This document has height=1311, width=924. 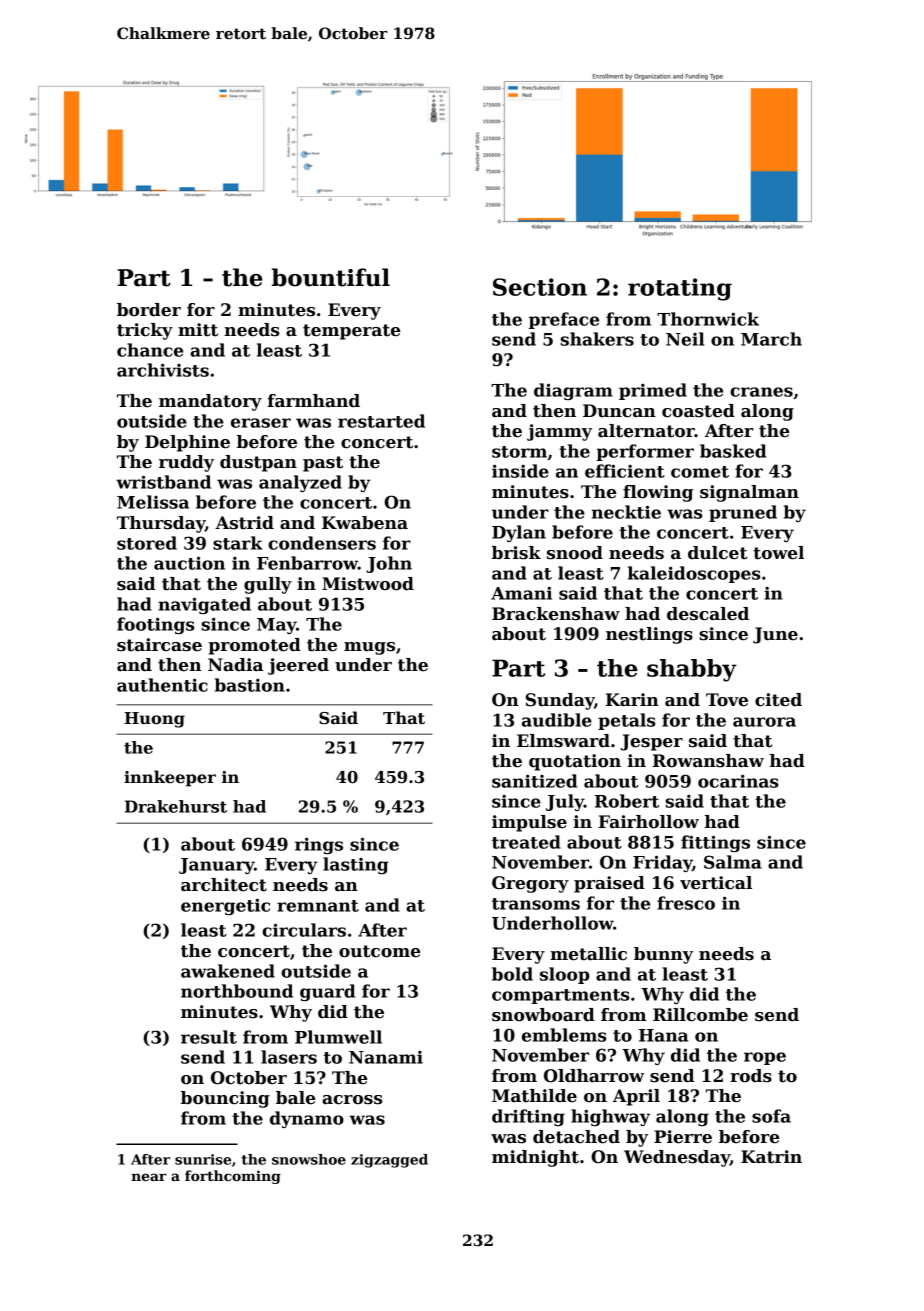 What do you see at coordinates (519, 533) in the document?
I see `Dylan` at bounding box center [519, 533].
